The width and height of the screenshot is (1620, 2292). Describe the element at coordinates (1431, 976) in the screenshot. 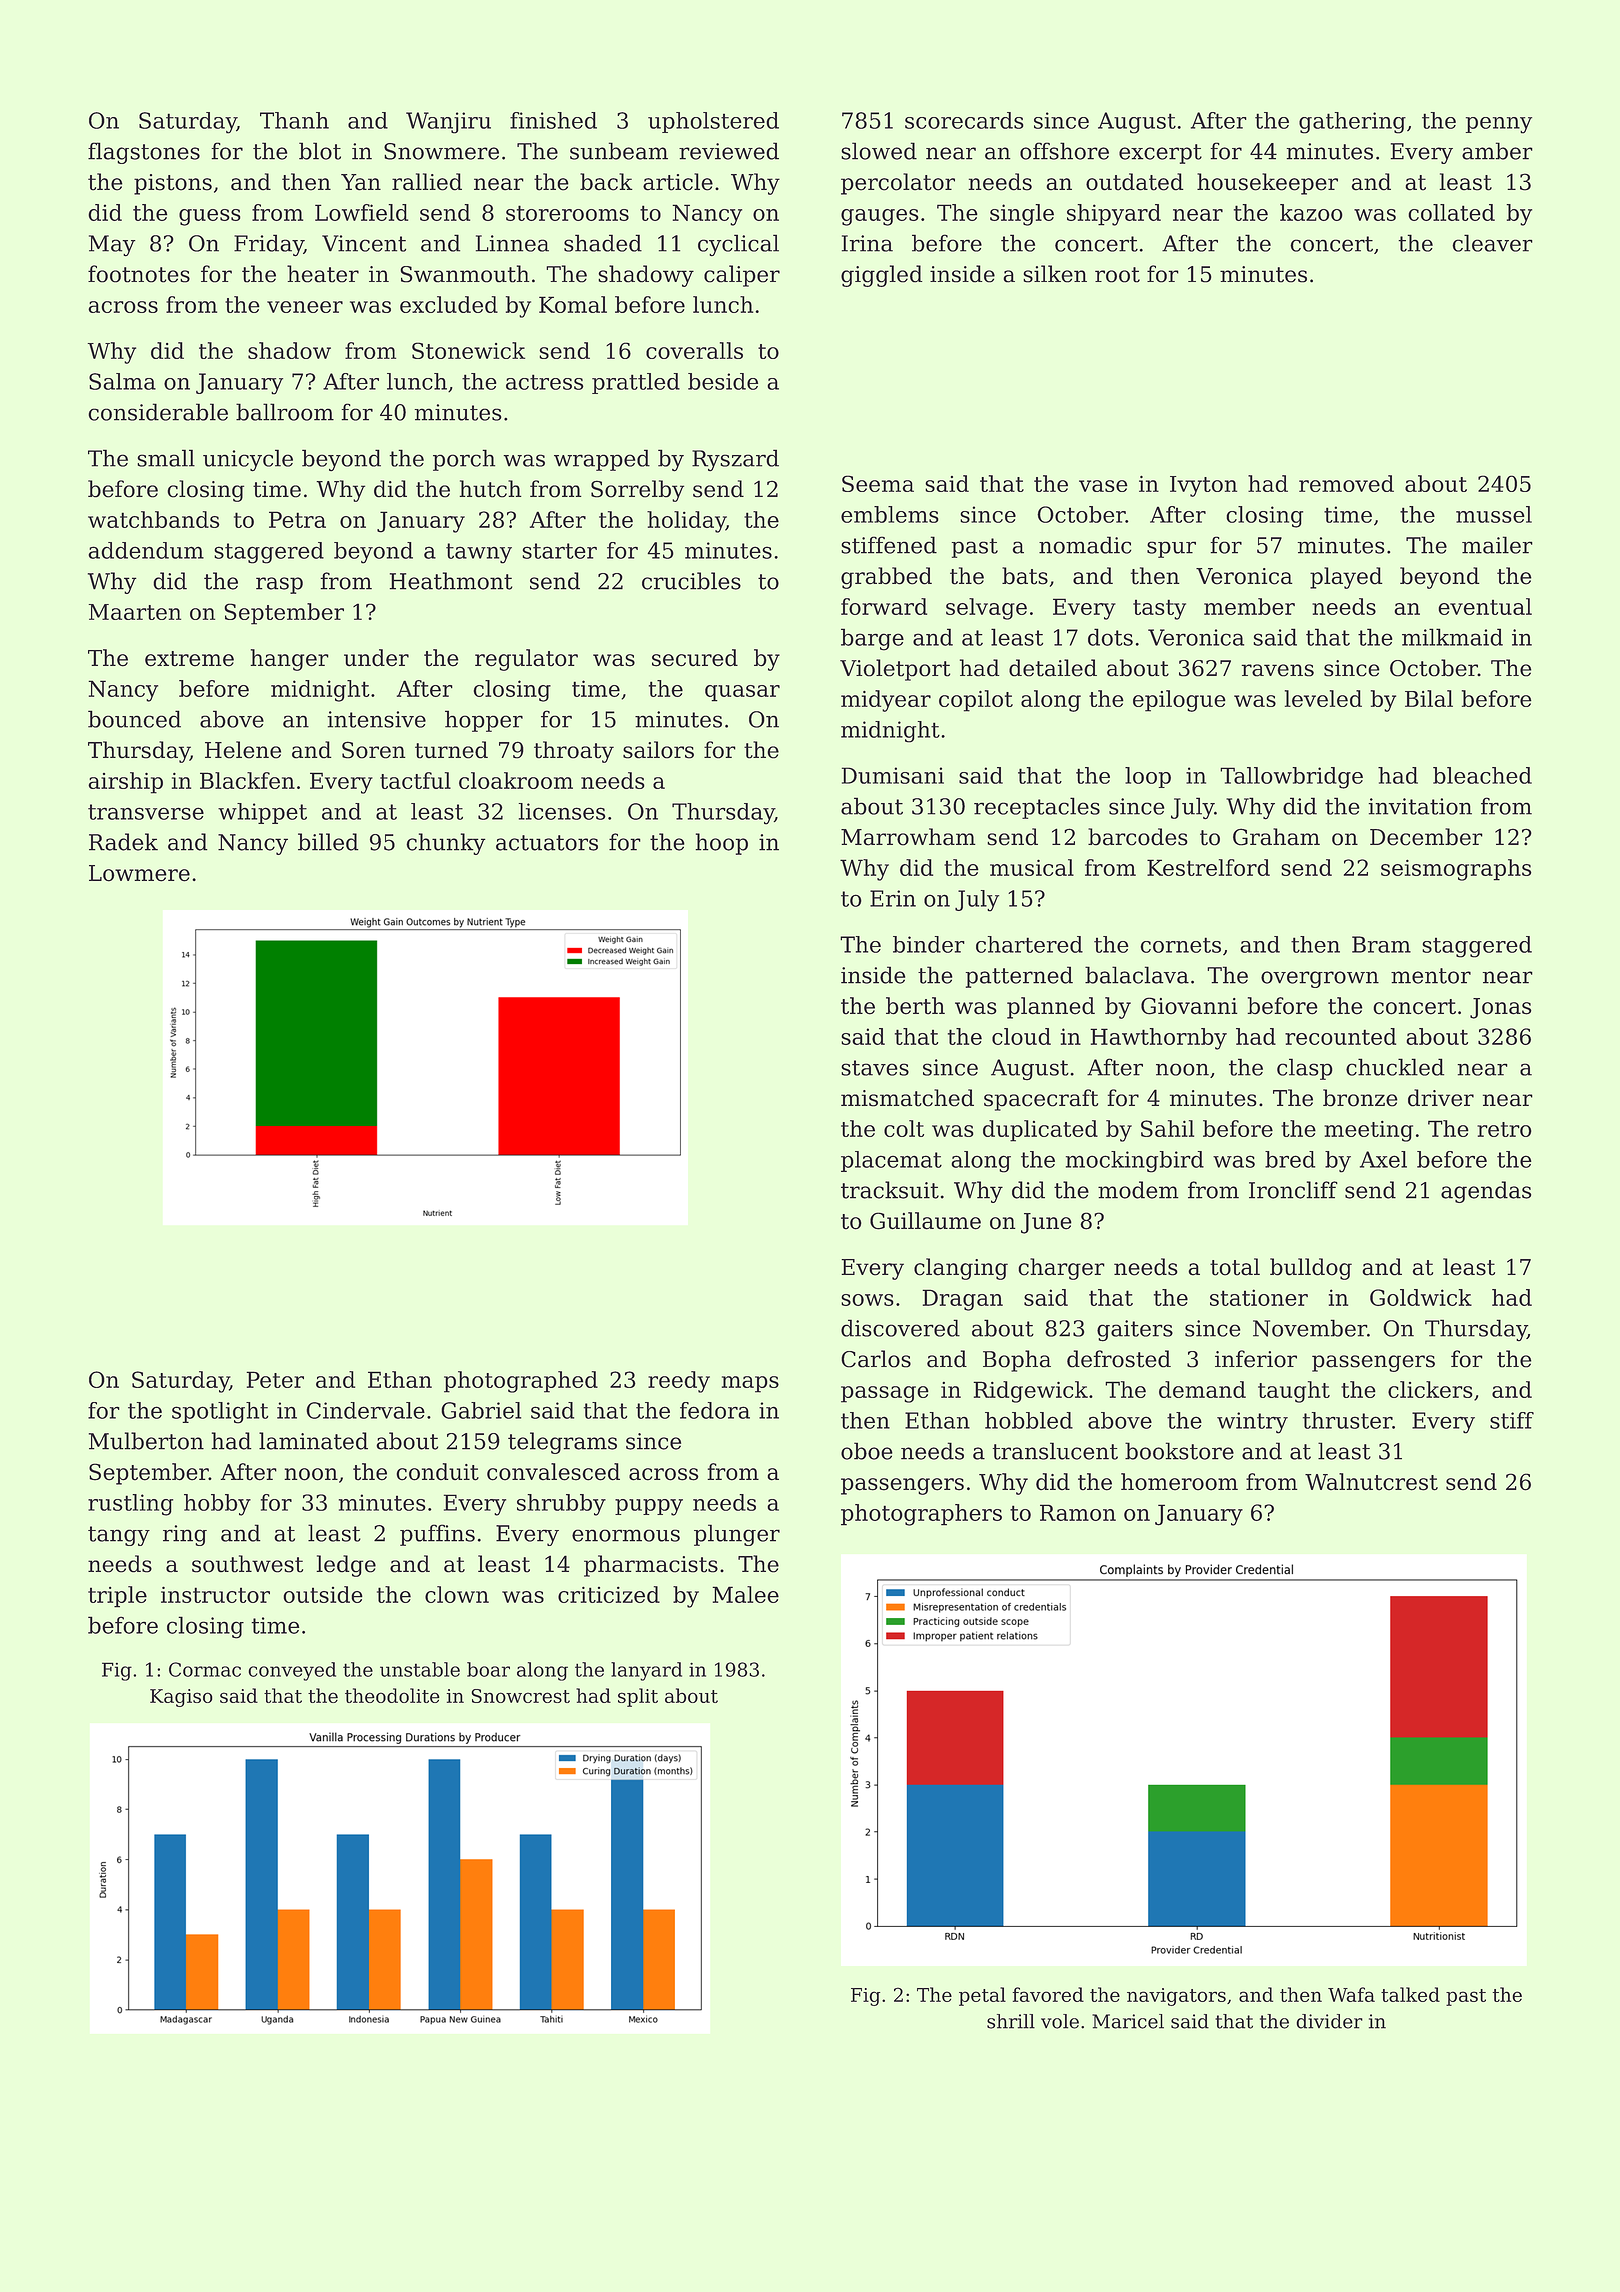

I see `mentor` at that location.
